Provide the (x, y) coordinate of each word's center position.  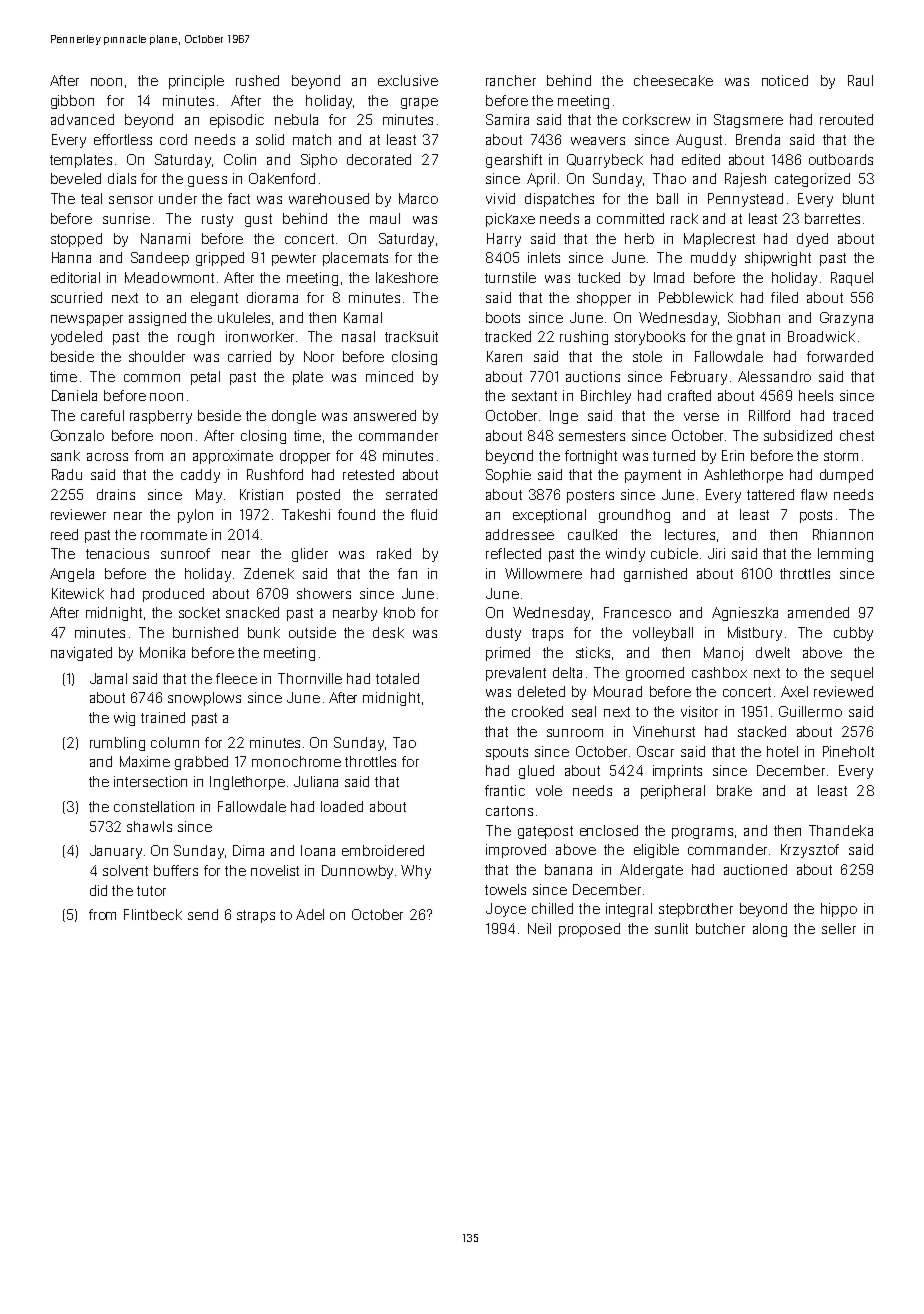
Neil (539, 928)
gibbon (72, 102)
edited (701, 159)
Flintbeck (153, 914)
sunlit (671, 928)
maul (385, 218)
